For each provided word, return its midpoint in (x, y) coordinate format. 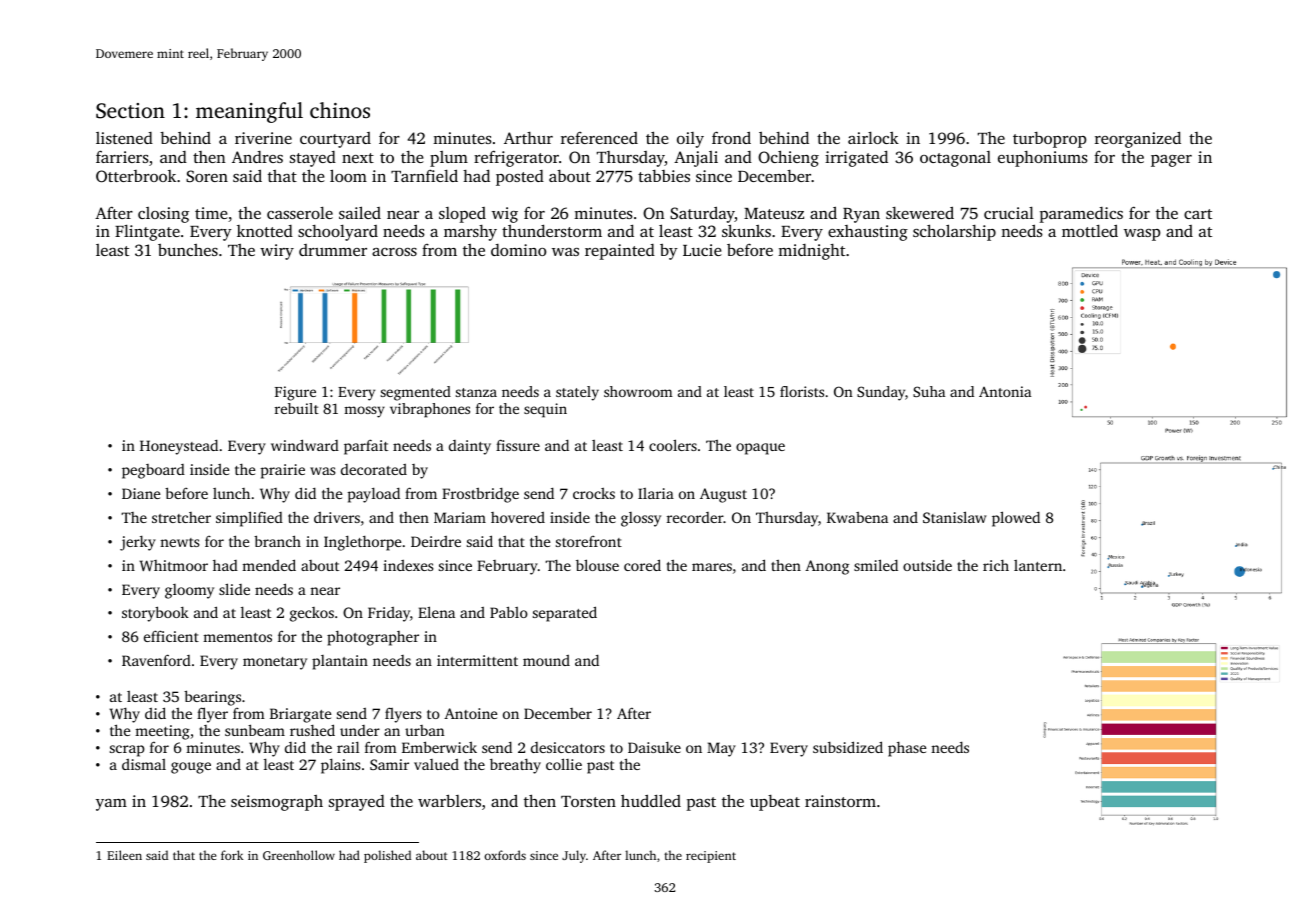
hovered (518, 517)
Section (130, 111)
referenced (599, 138)
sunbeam (255, 730)
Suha (929, 391)
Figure (295, 393)
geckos (312, 614)
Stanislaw (955, 517)
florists (802, 391)
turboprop (1049, 140)
